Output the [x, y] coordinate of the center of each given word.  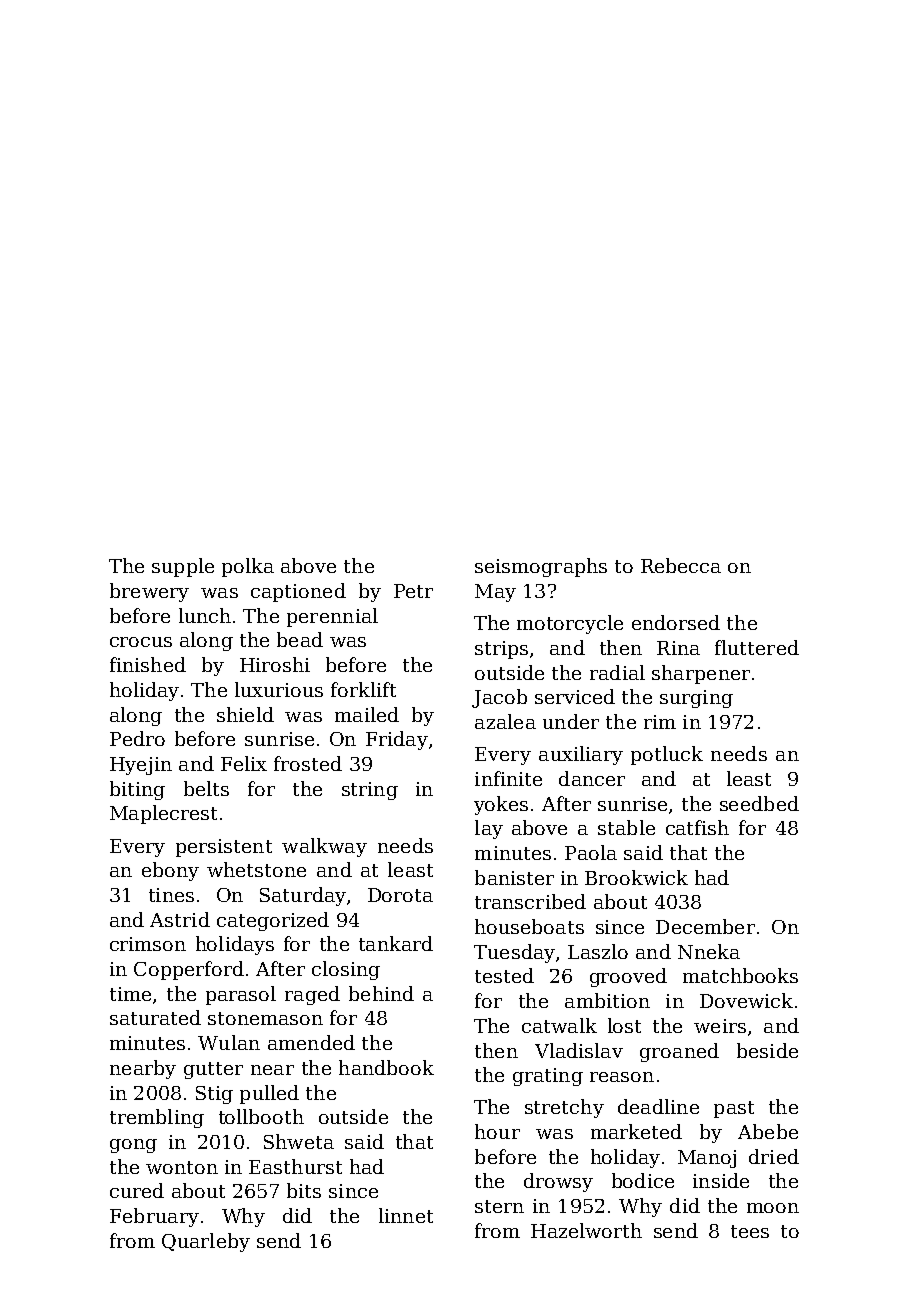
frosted [308, 763]
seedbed [759, 803]
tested [504, 975]
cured [137, 1190]
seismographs [541, 567]
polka [248, 567]
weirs [720, 1026]
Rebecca [681, 565]
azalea [505, 721]
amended [311, 1042]
